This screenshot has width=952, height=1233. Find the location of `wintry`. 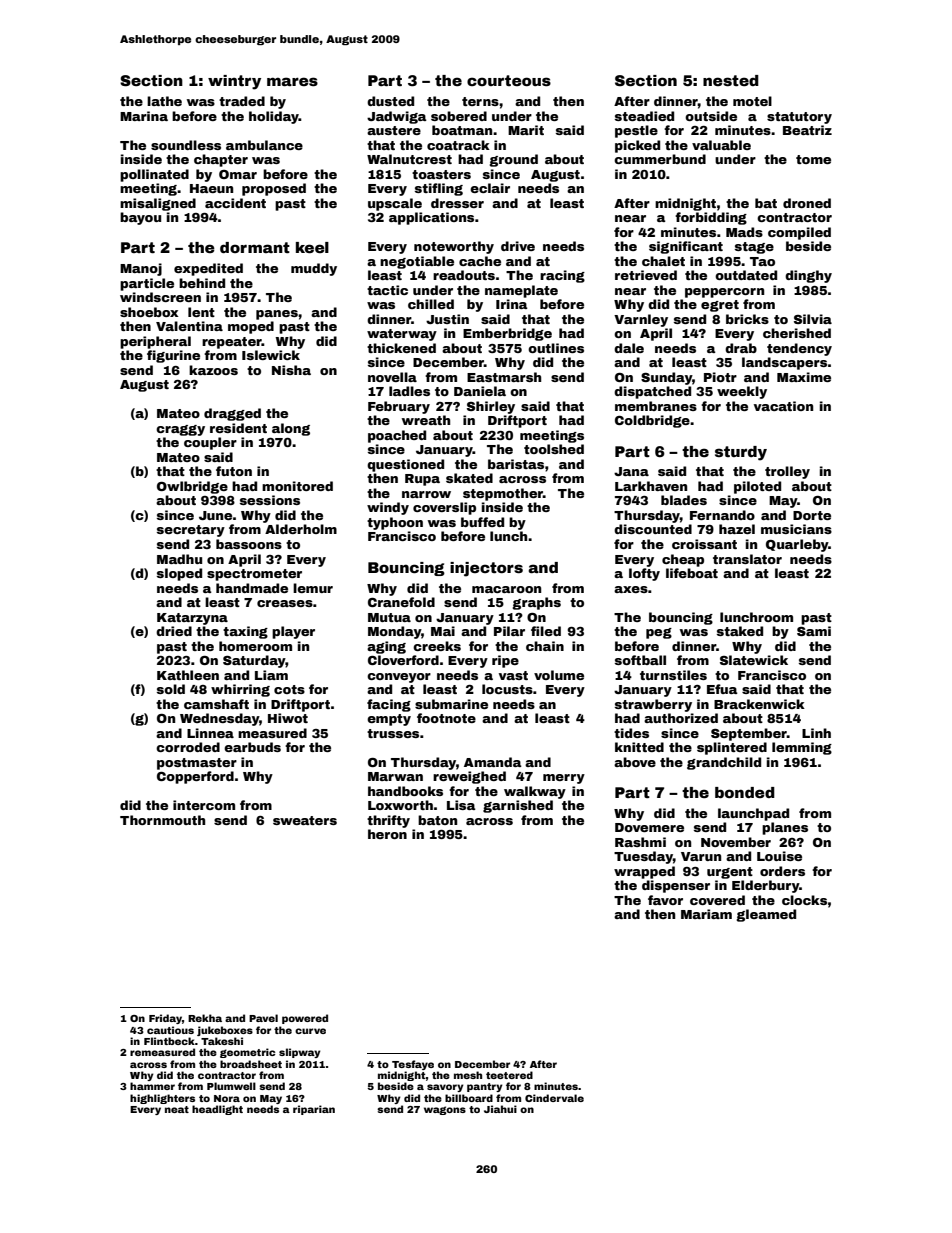

wintry is located at coordinates (234, 82).
